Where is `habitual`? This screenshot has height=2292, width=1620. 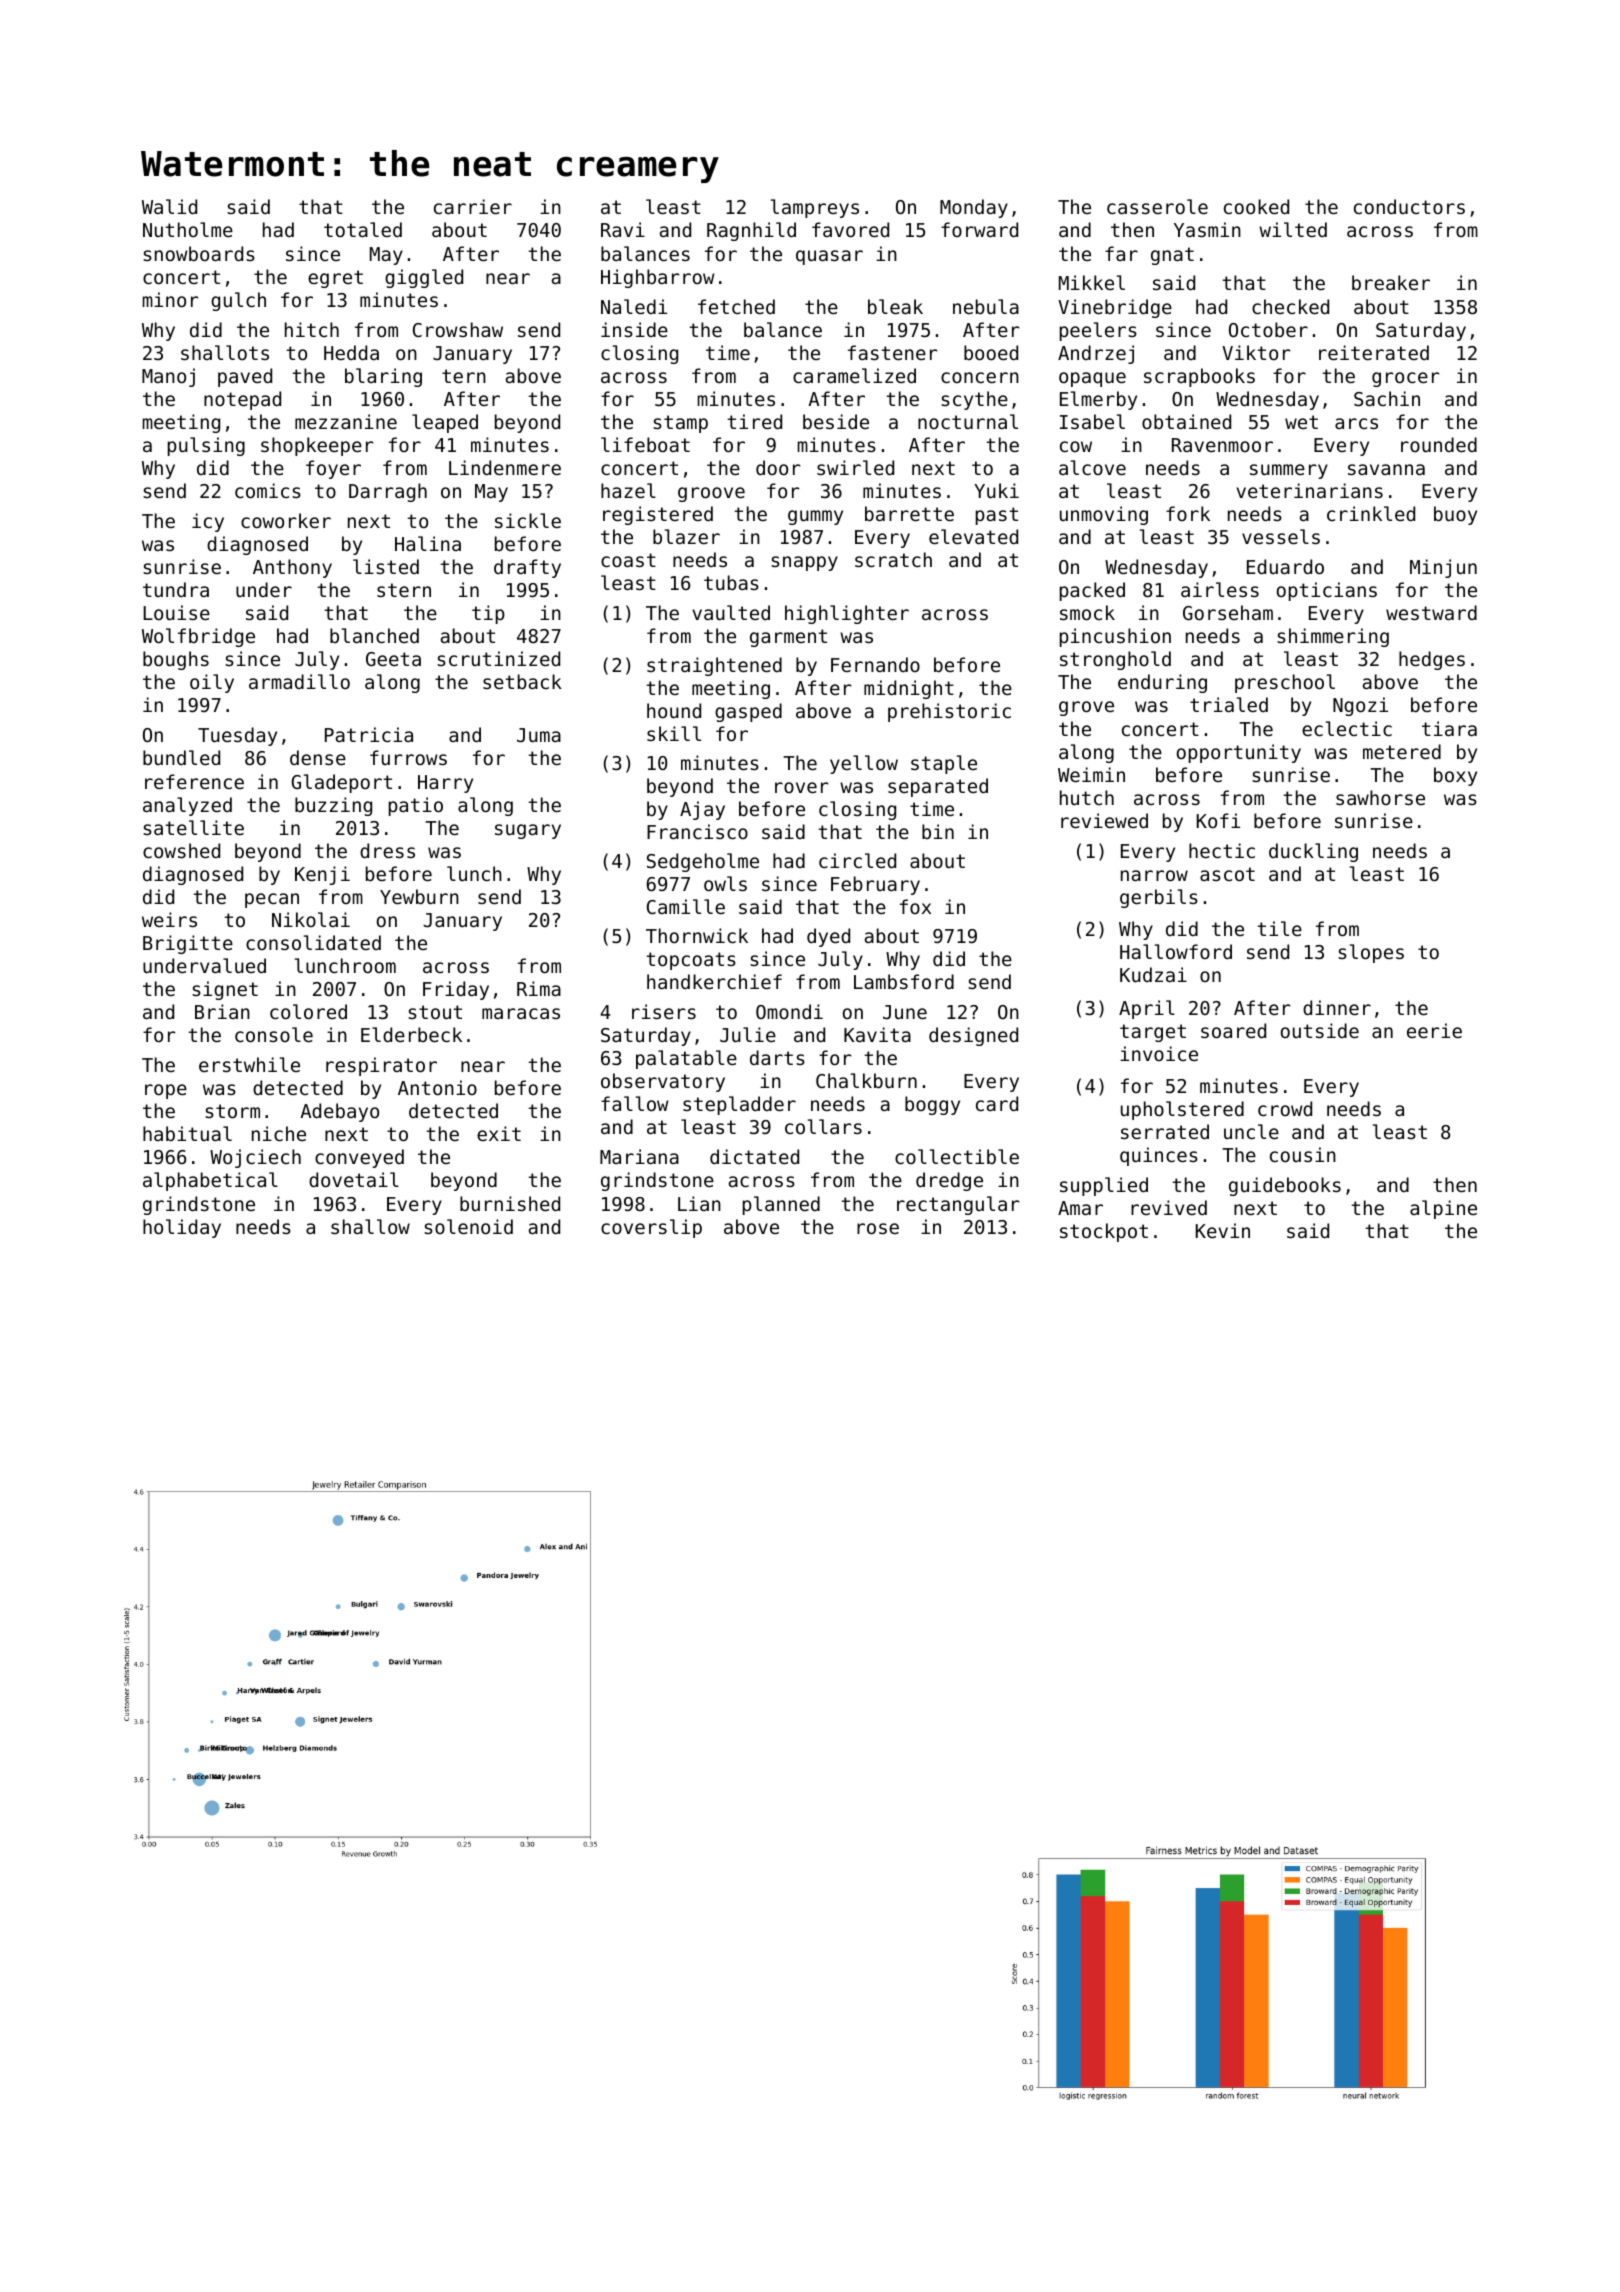 habitual is located at coordinates (187, 1133).
